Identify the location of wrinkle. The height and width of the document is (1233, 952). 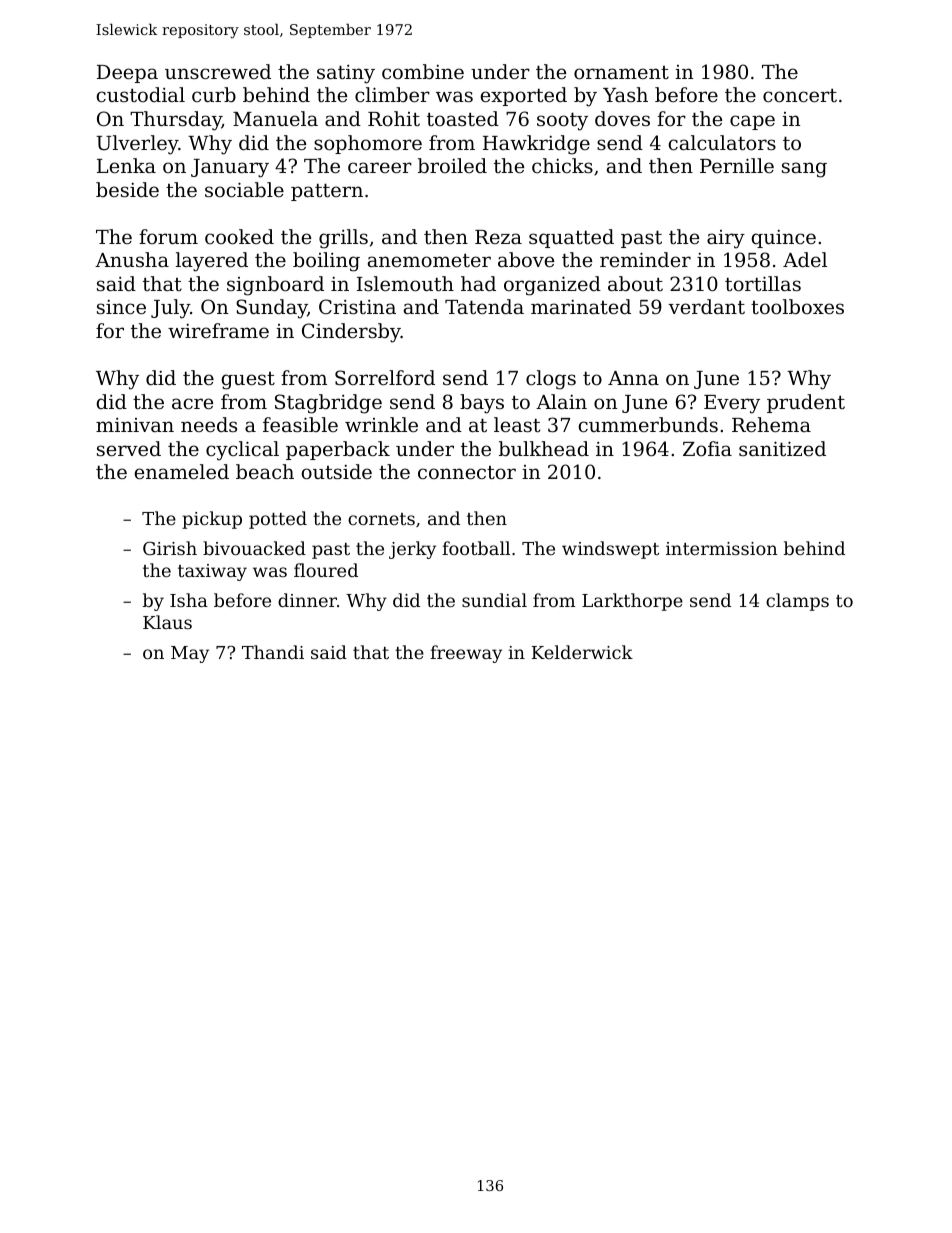
(381, 424).
